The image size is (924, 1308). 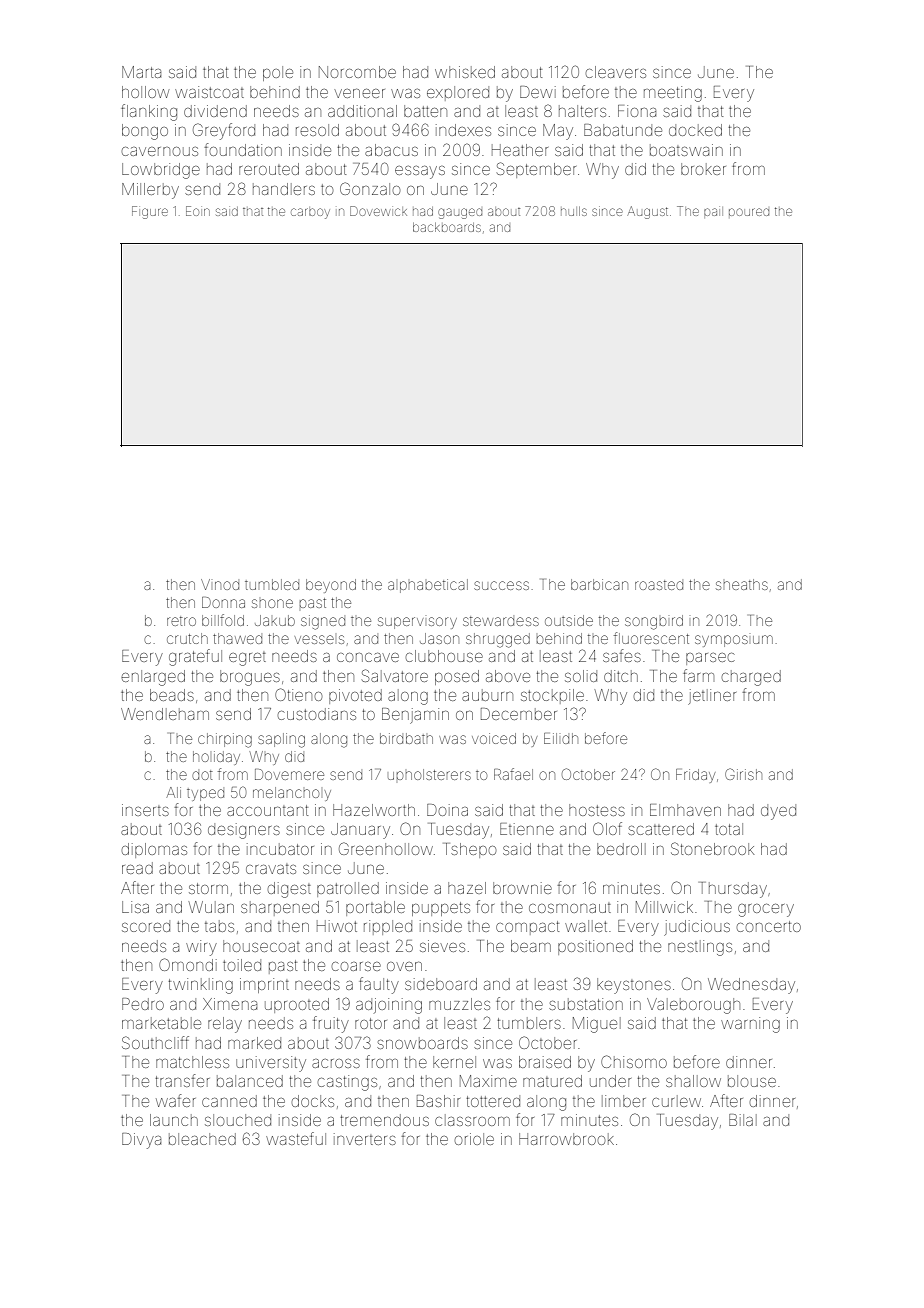 What do you see at coordinates (673, 94) in the image?
I see `meeting` at bounding box center [673, 94].
